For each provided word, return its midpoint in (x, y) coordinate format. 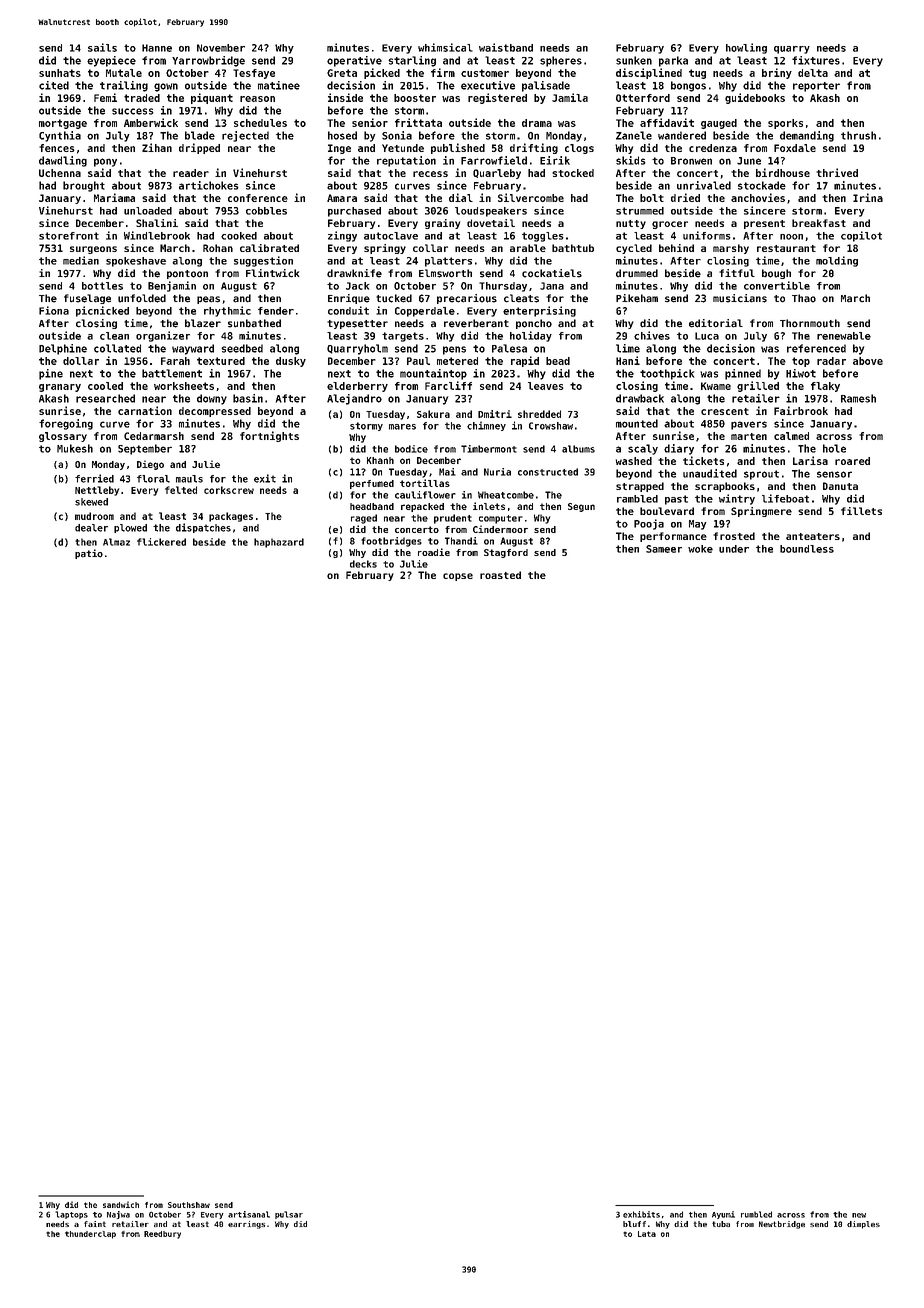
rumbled (756, 1214)
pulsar (289, 1215)
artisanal (249, 1214)
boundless (807, 549)
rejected (245, 136)
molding (837, 261)
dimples (863, 1225)
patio (89, 554)
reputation (406, 161)
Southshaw (189, 1205)
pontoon (187, 274)
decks (363, 564)
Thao (804, 298)
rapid (525, 361)
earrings (246, 1225)
